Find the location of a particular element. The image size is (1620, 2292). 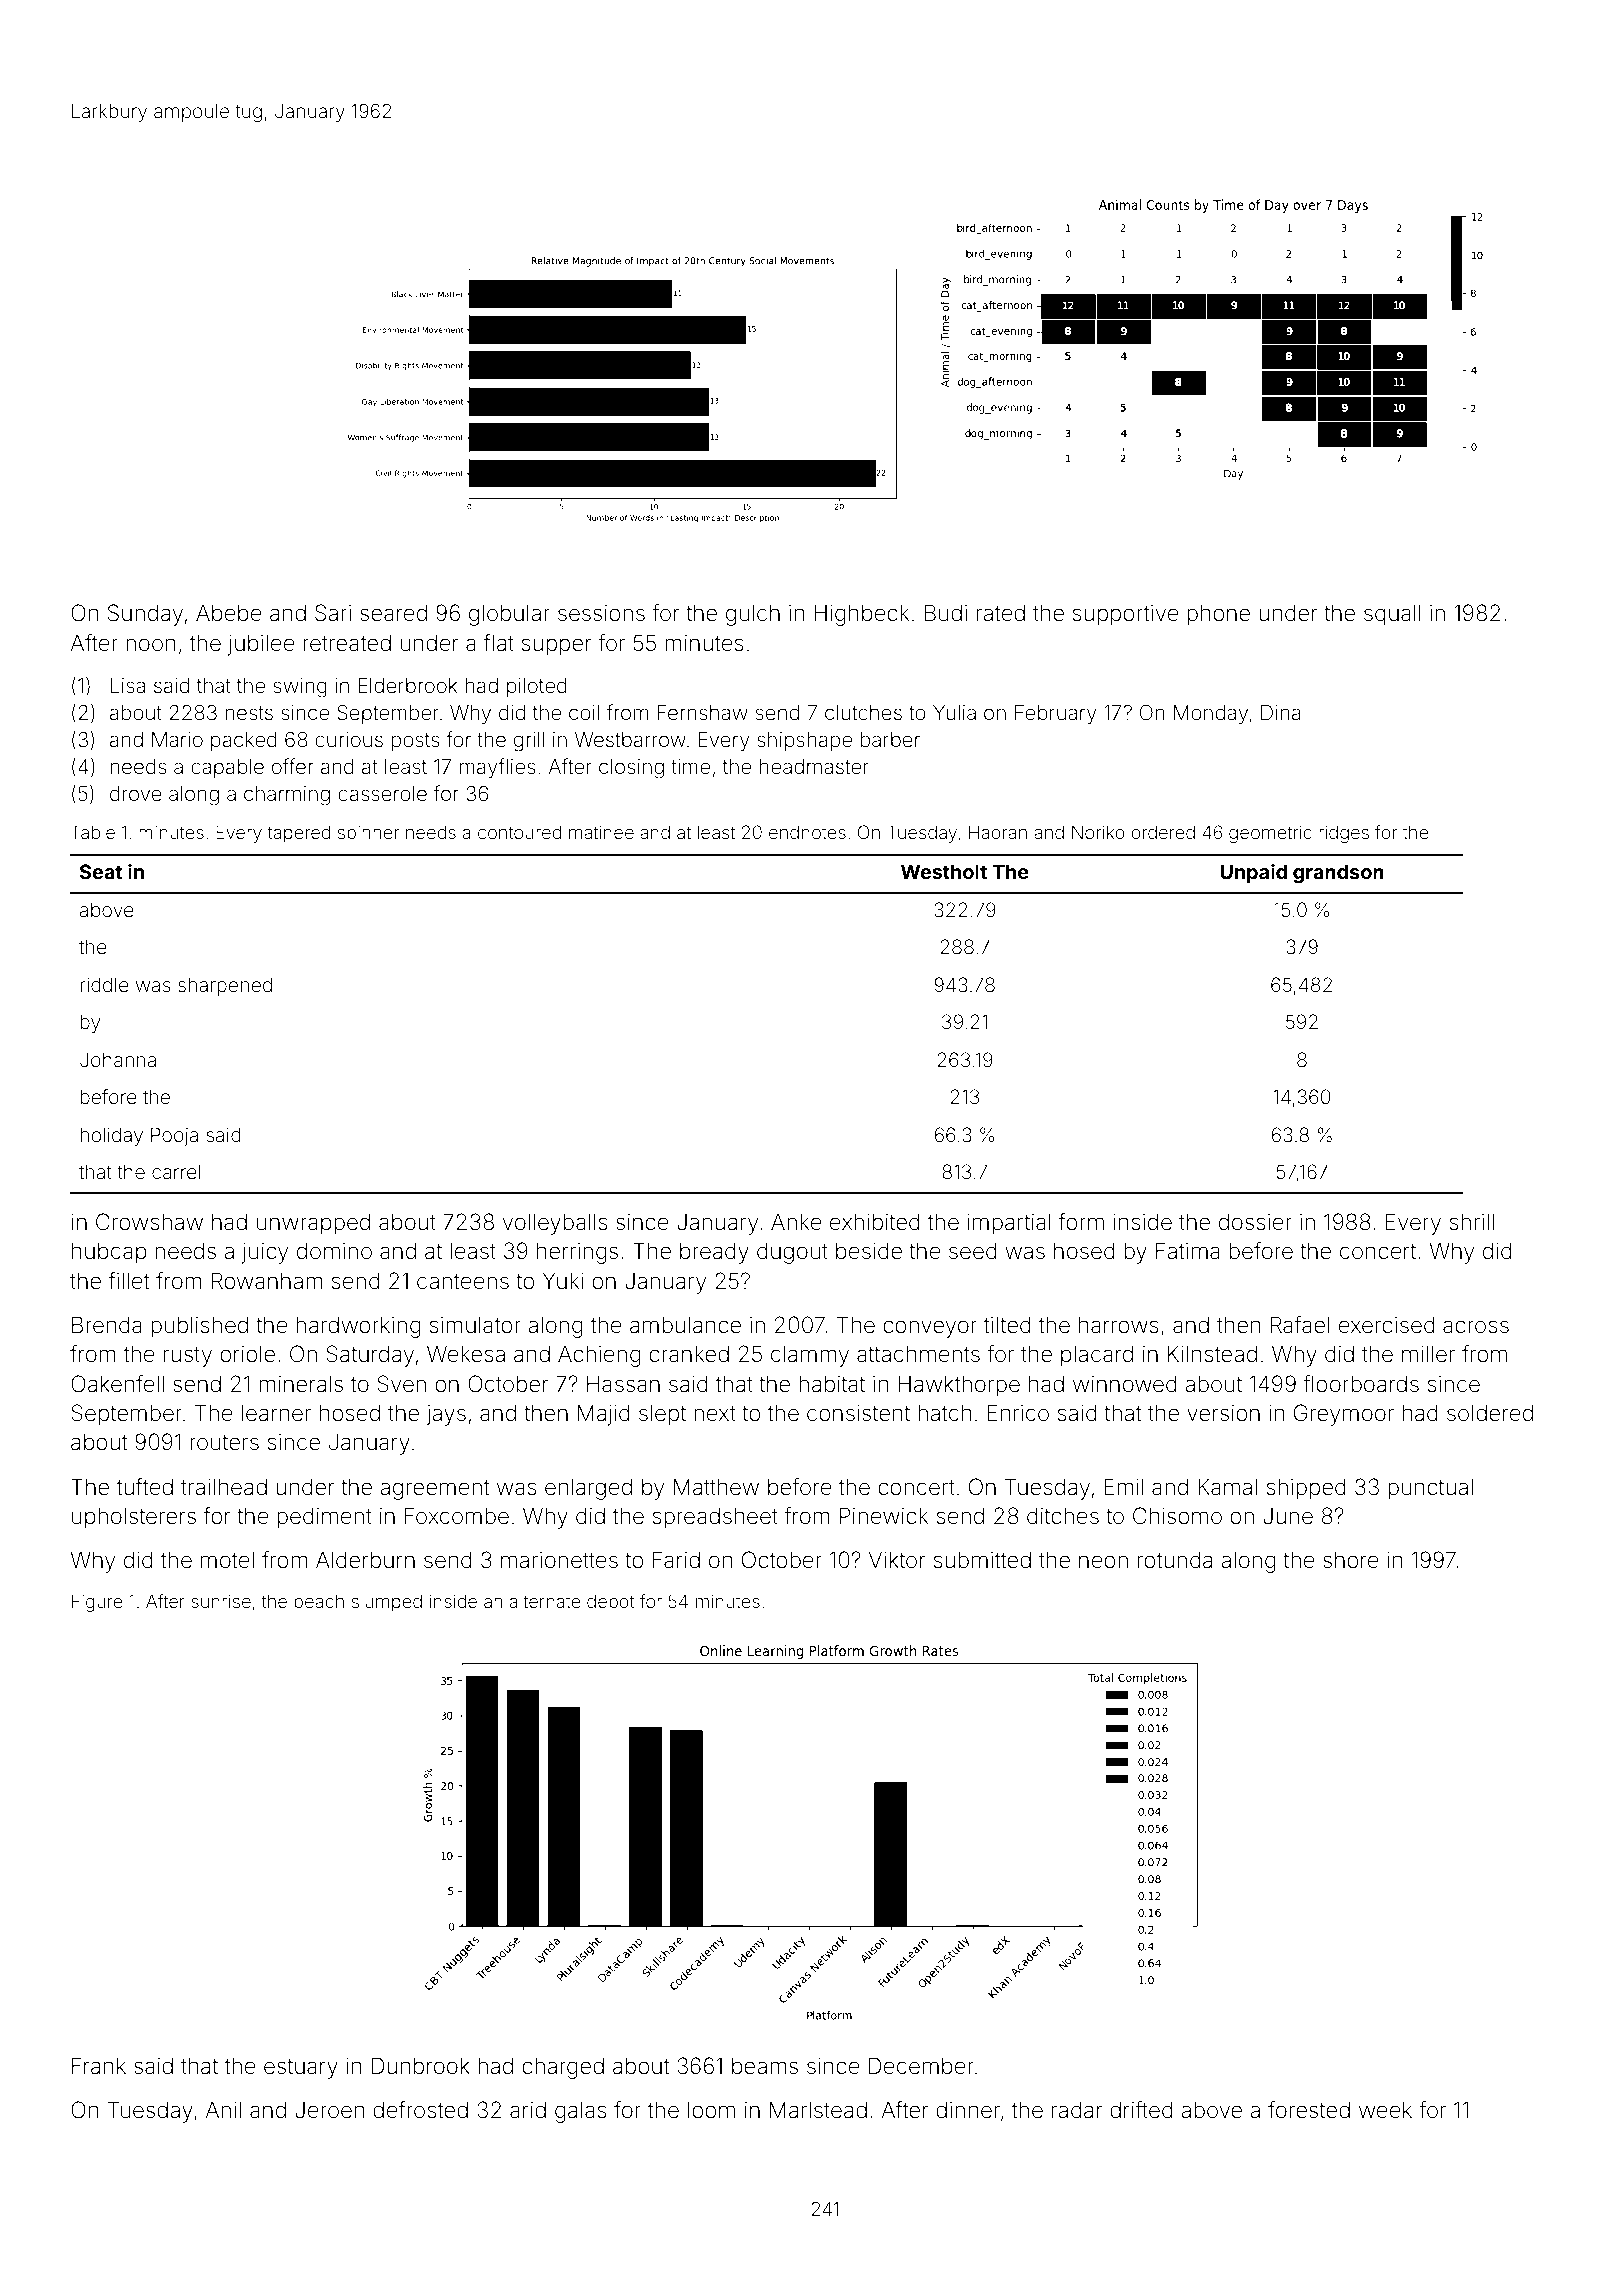

Unpaid is located at coordinates (1253, 873).
